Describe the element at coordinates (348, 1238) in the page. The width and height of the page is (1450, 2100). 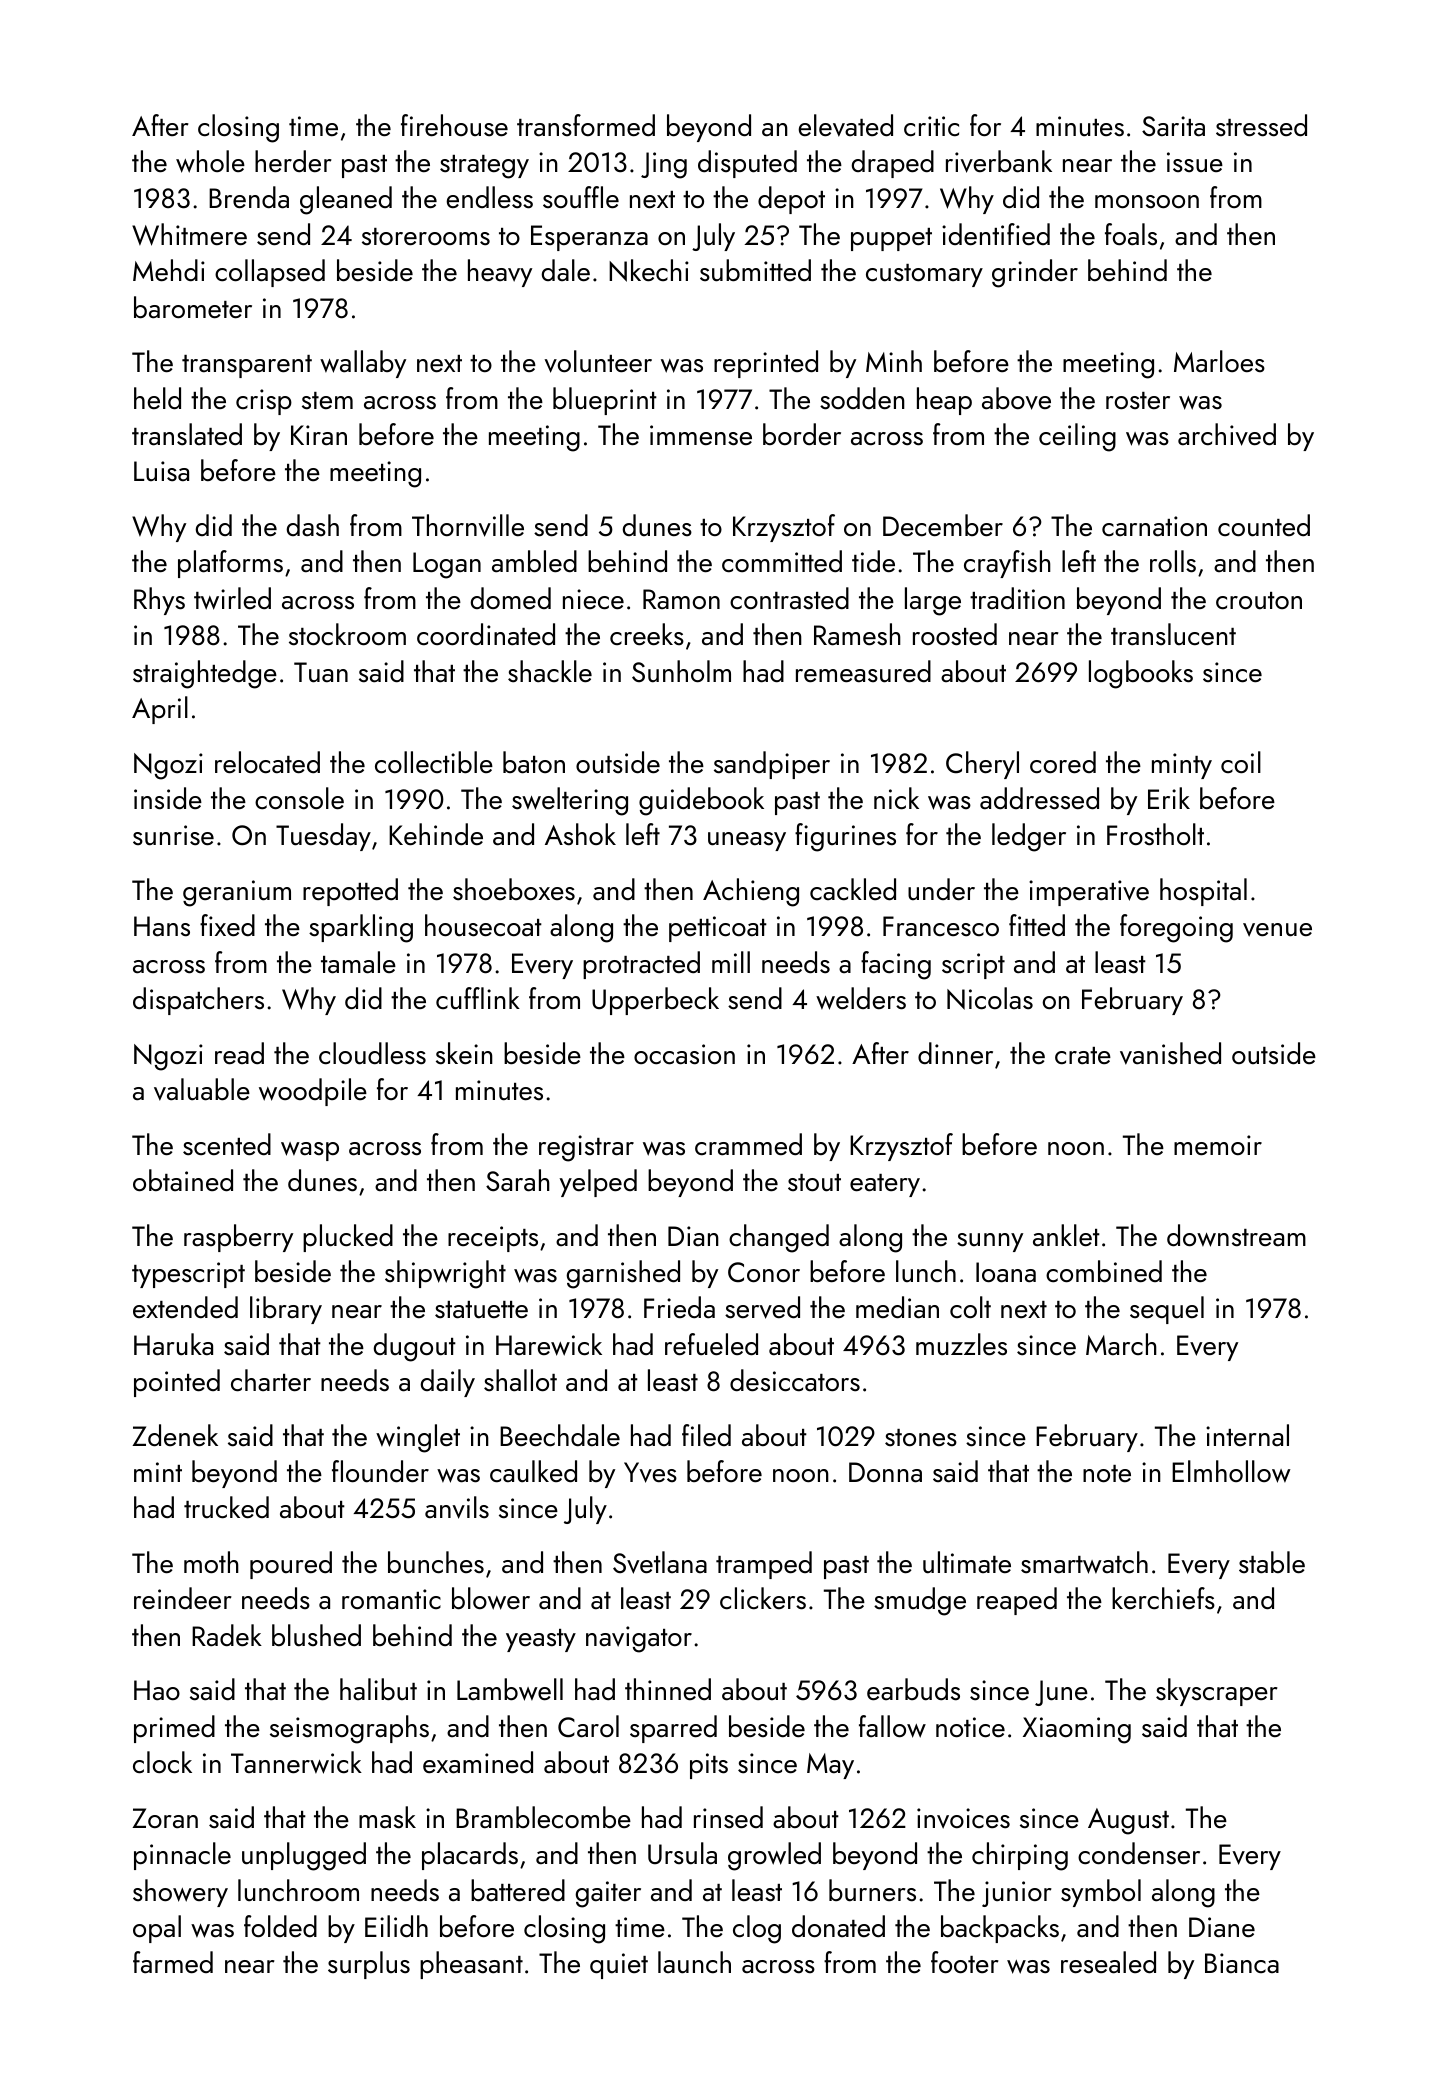
I see `plucked` at that location.
